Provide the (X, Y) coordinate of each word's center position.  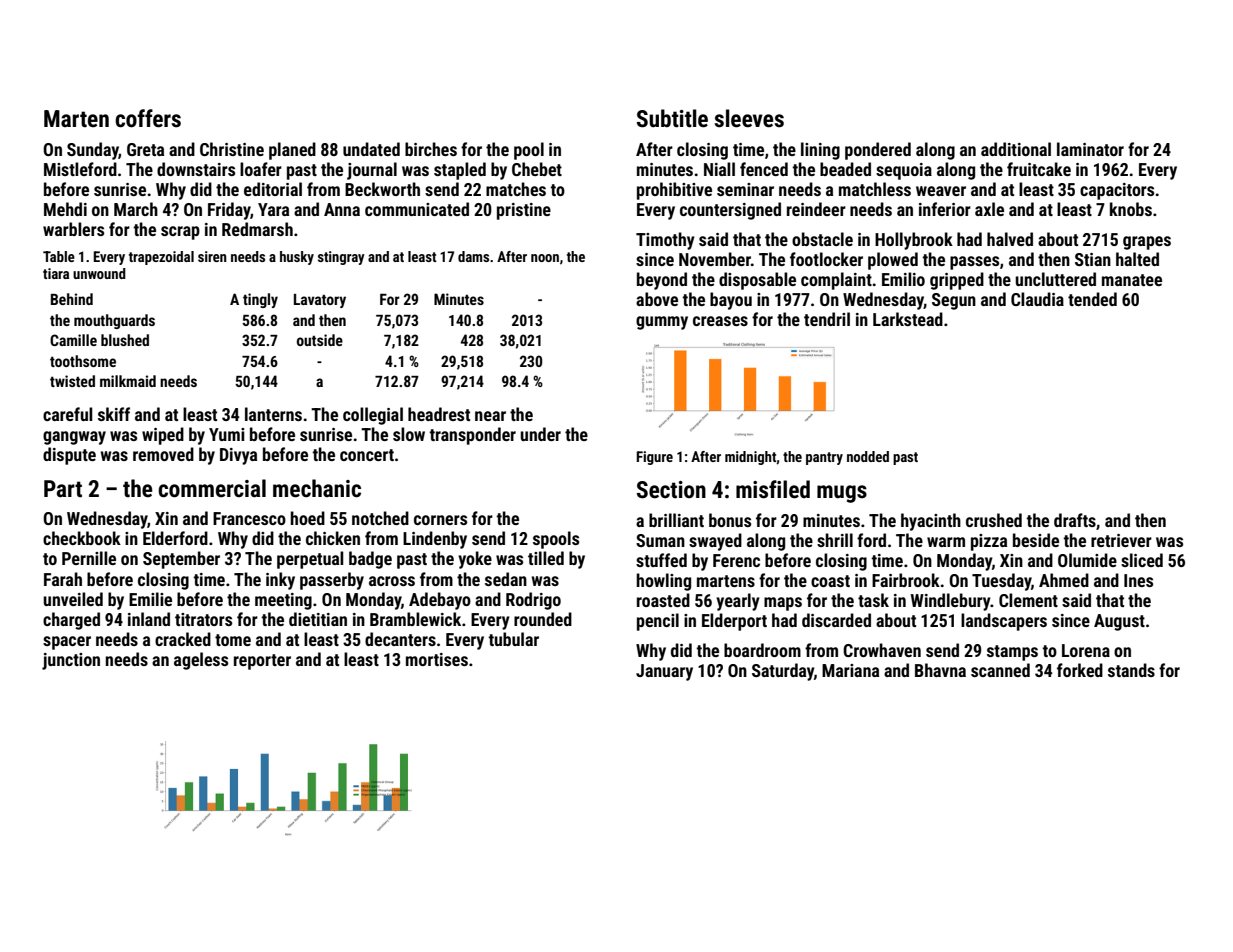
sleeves (749, 118)
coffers (148, 118)
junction (71, 661)
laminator (1090, 149)
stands (1131, 670)
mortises (437, 659)
